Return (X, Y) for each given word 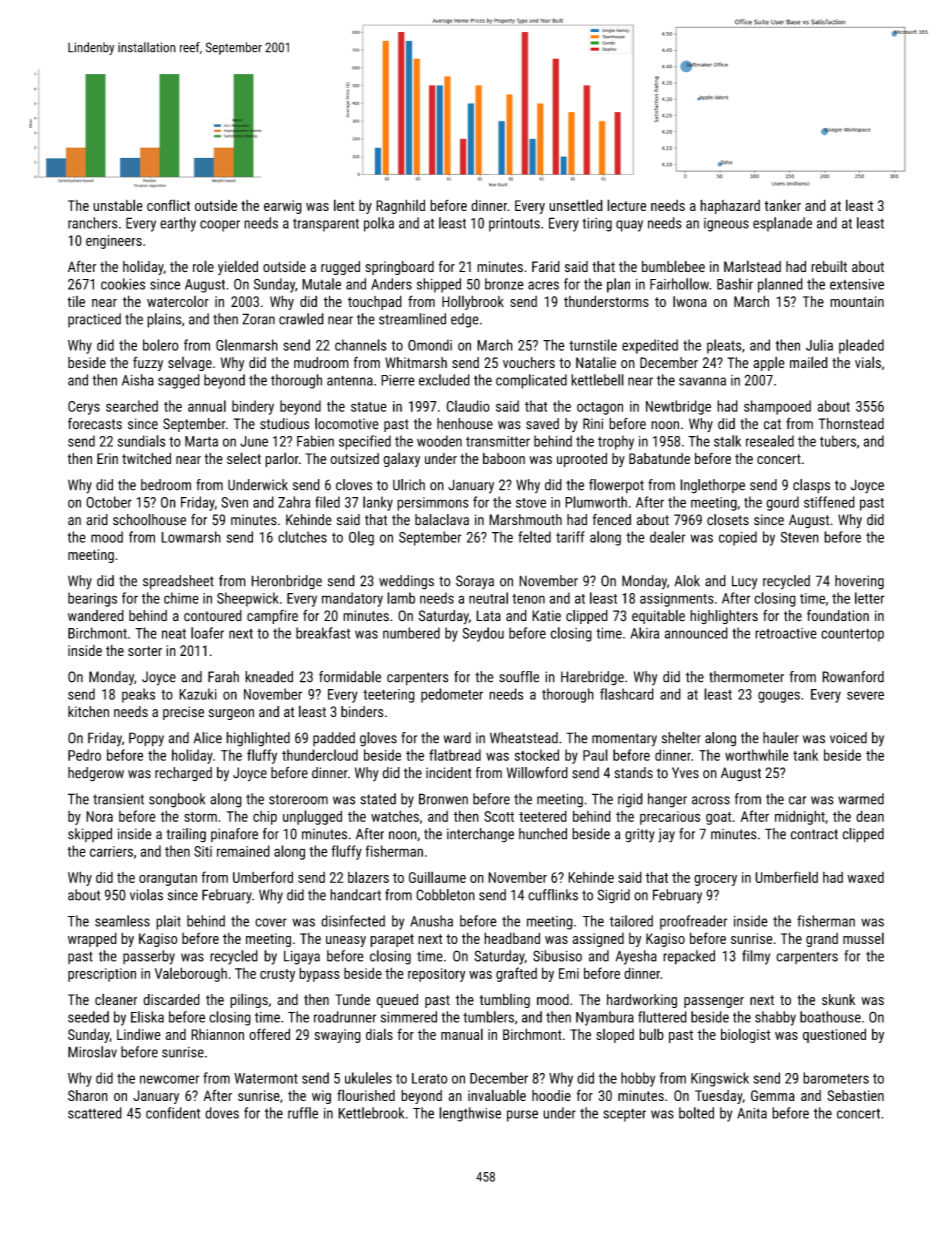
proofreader (693, 922)
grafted (516, 974)
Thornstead (851, 424)
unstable (118, 205)
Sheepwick (248, 599)
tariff (570, 537)
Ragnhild (400, 206)
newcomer (169, 1079)
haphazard (730, 206)
